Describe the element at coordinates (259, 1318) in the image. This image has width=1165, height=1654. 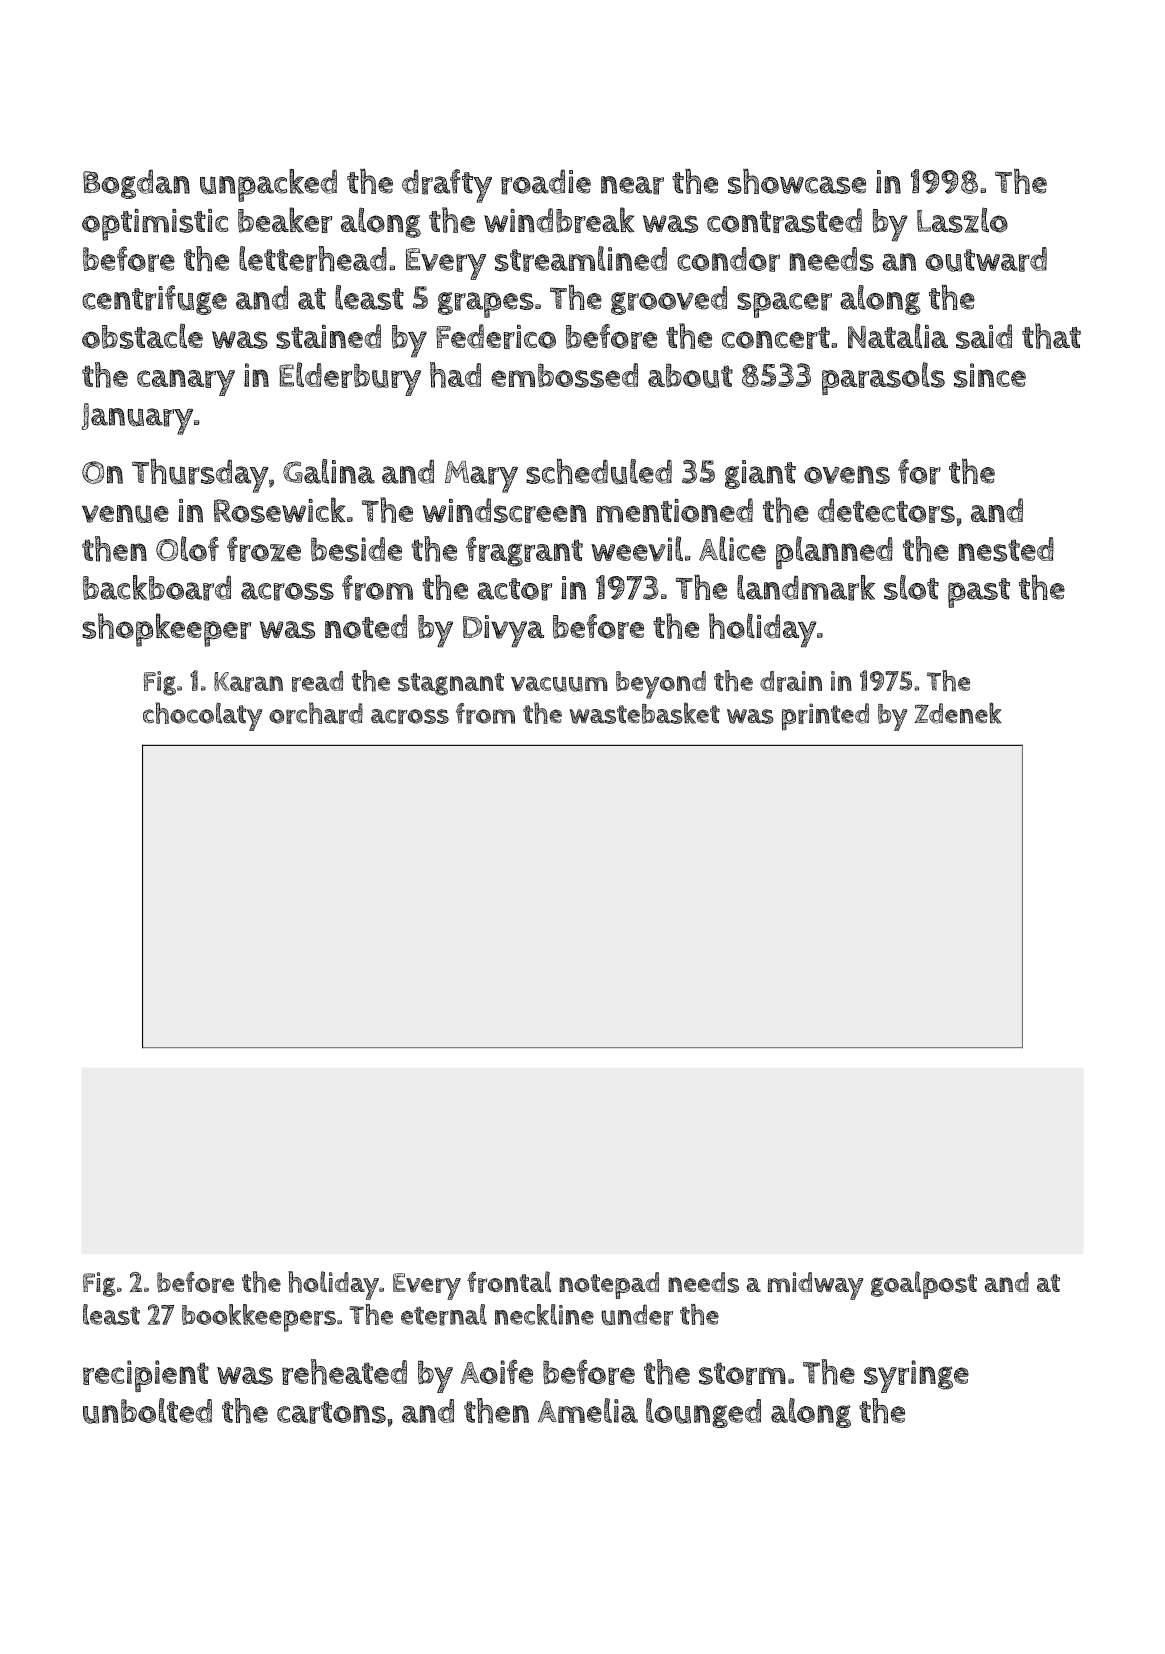
I see `bookkeepers` at that location.
